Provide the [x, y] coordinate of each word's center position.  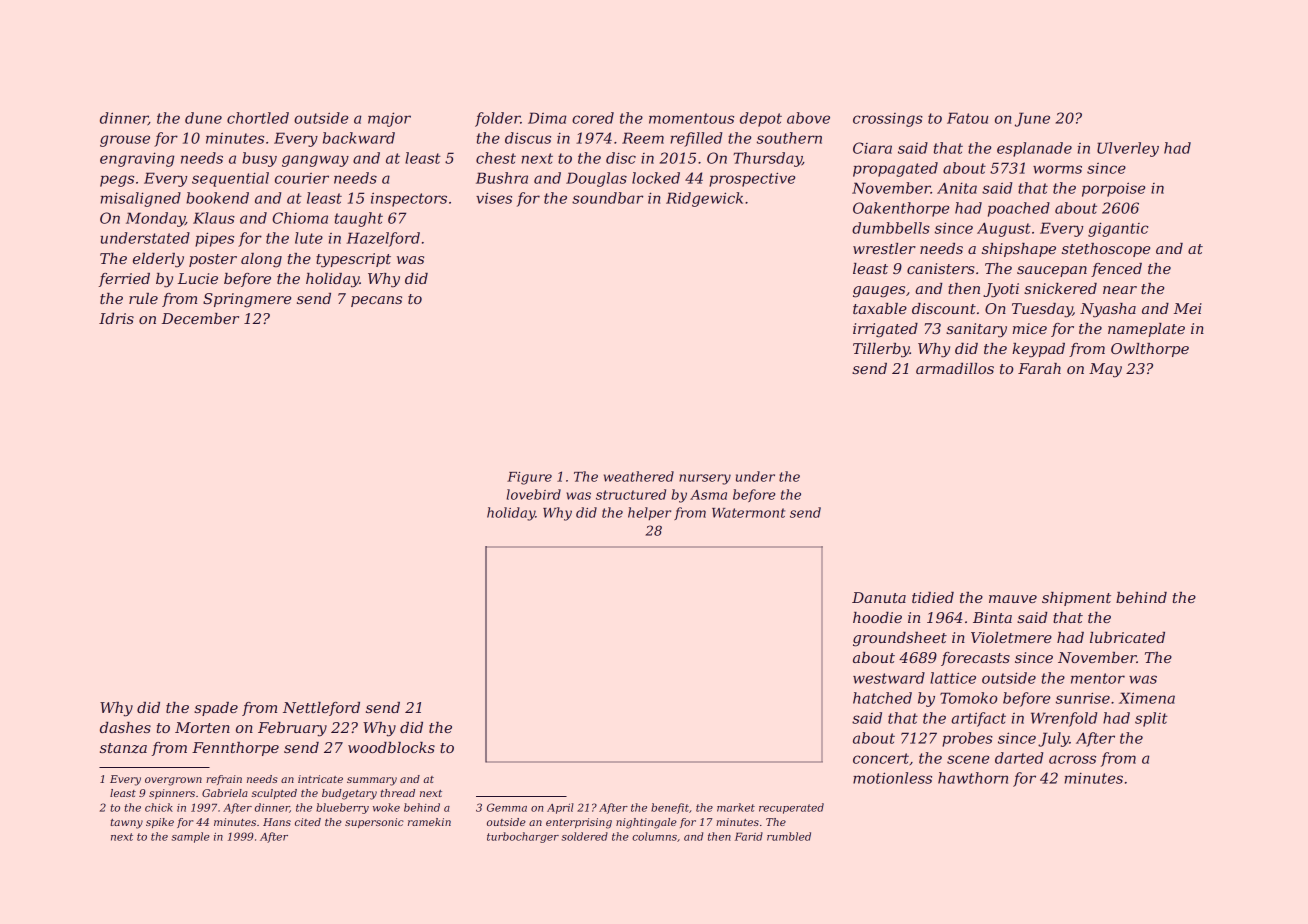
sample [191, 837]
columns [654, 836]
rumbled [789, 836]
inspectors [409, 199]
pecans [376, 301]
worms [1057, 169]
